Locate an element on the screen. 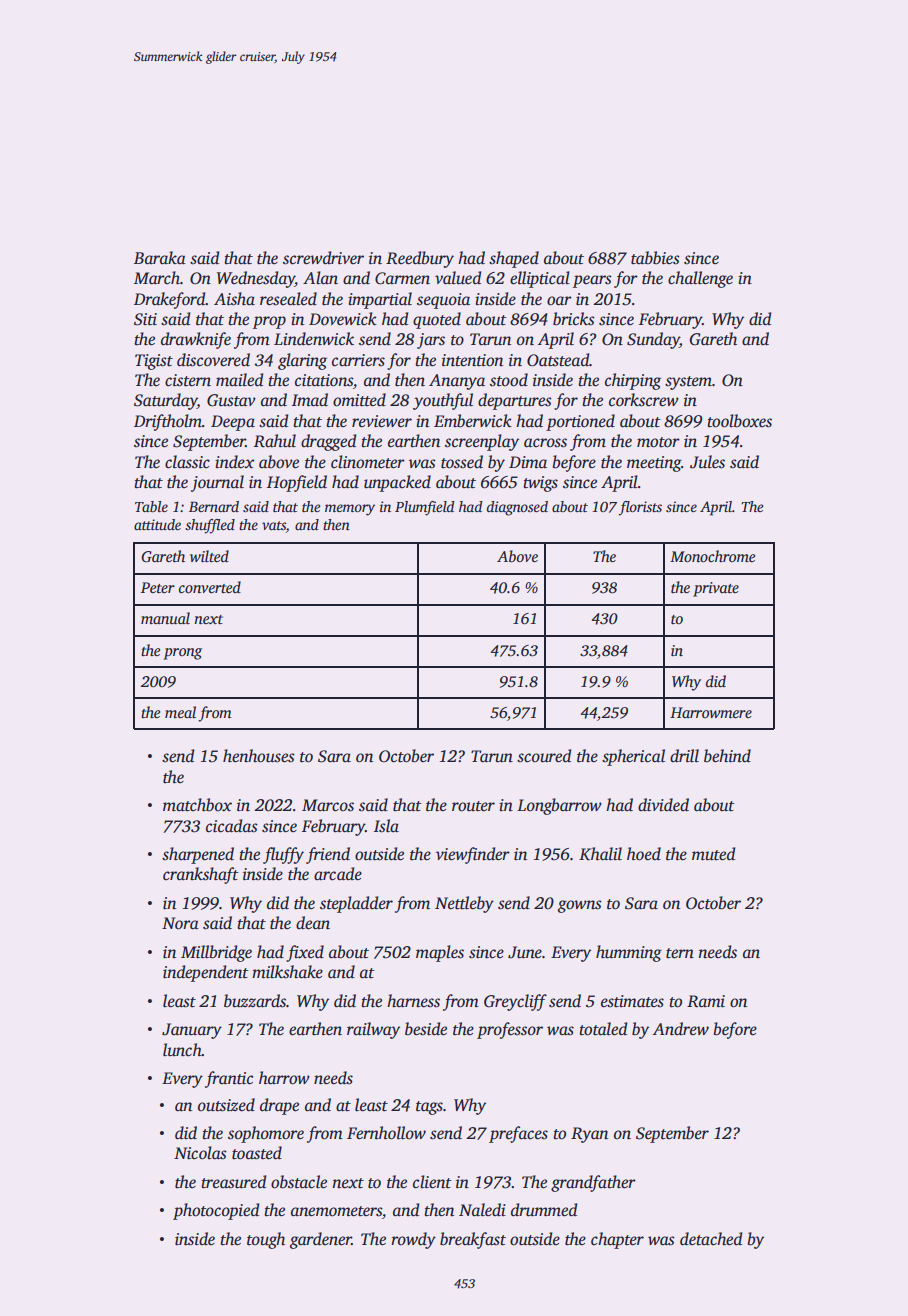 The width and height of the screenshot is (908, 1316). outsized is located at coordinates (226, 1105).
